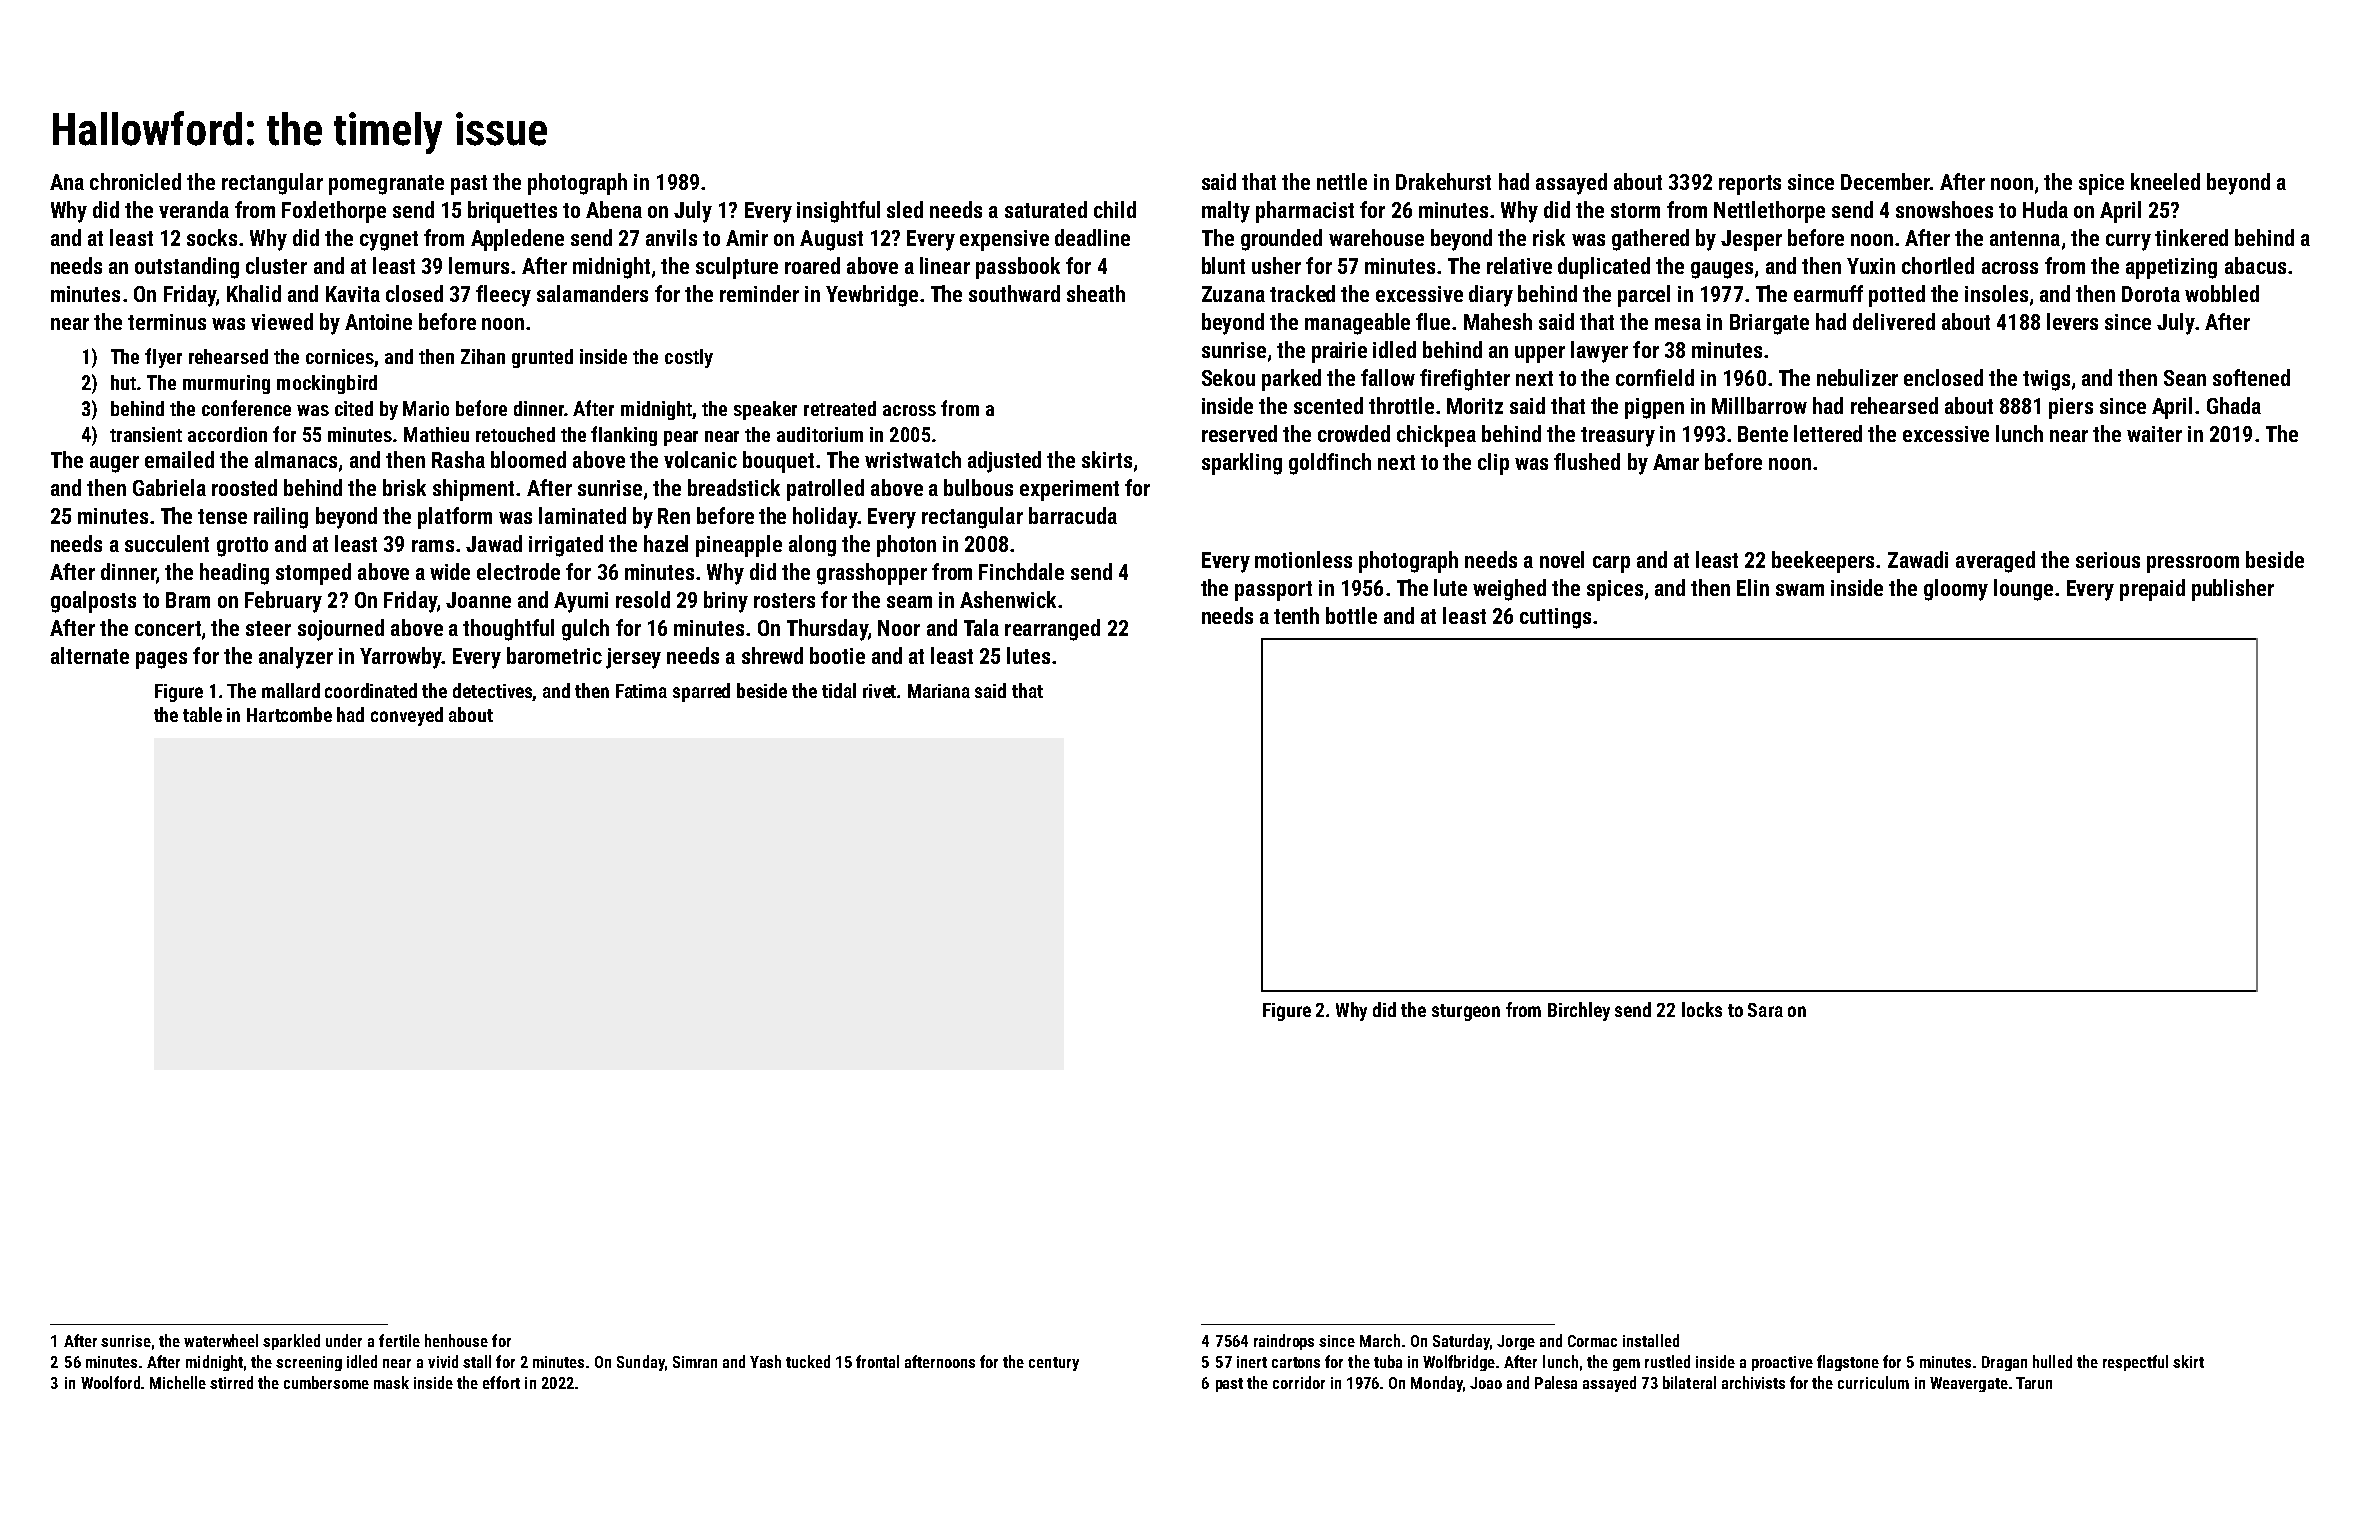 The height and width of the image is (1533, 2369). Describe the element at coordinates (1351, 615) in the image. I see `bottle` at that location.
